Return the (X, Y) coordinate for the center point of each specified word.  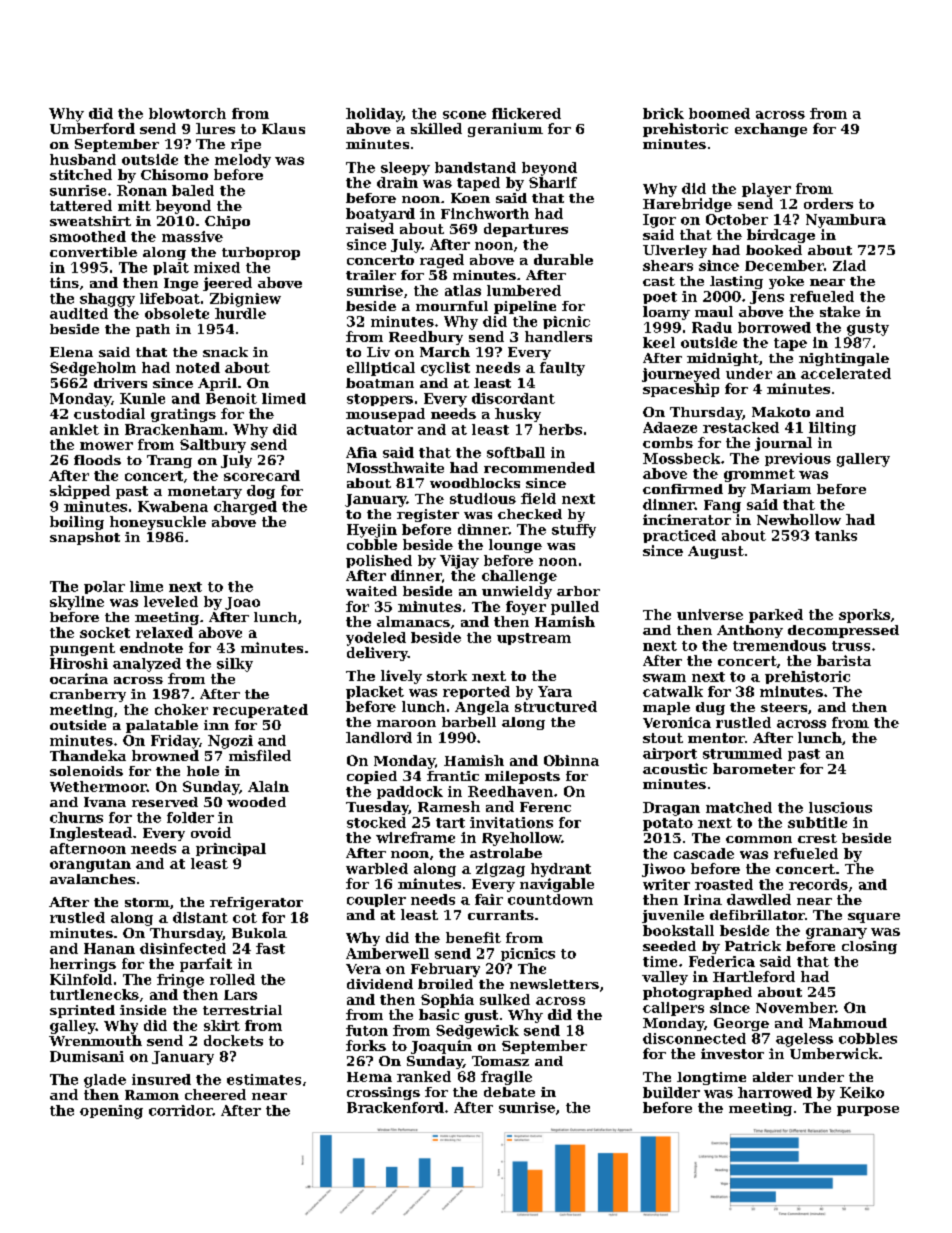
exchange (771, 130)
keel (659, 342)
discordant (513, 398)
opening (111, 1112)
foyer (526, 608)
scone (464, 115)
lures (215, 128)
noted (198, 367)
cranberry (88, 695)
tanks (836, 535)
